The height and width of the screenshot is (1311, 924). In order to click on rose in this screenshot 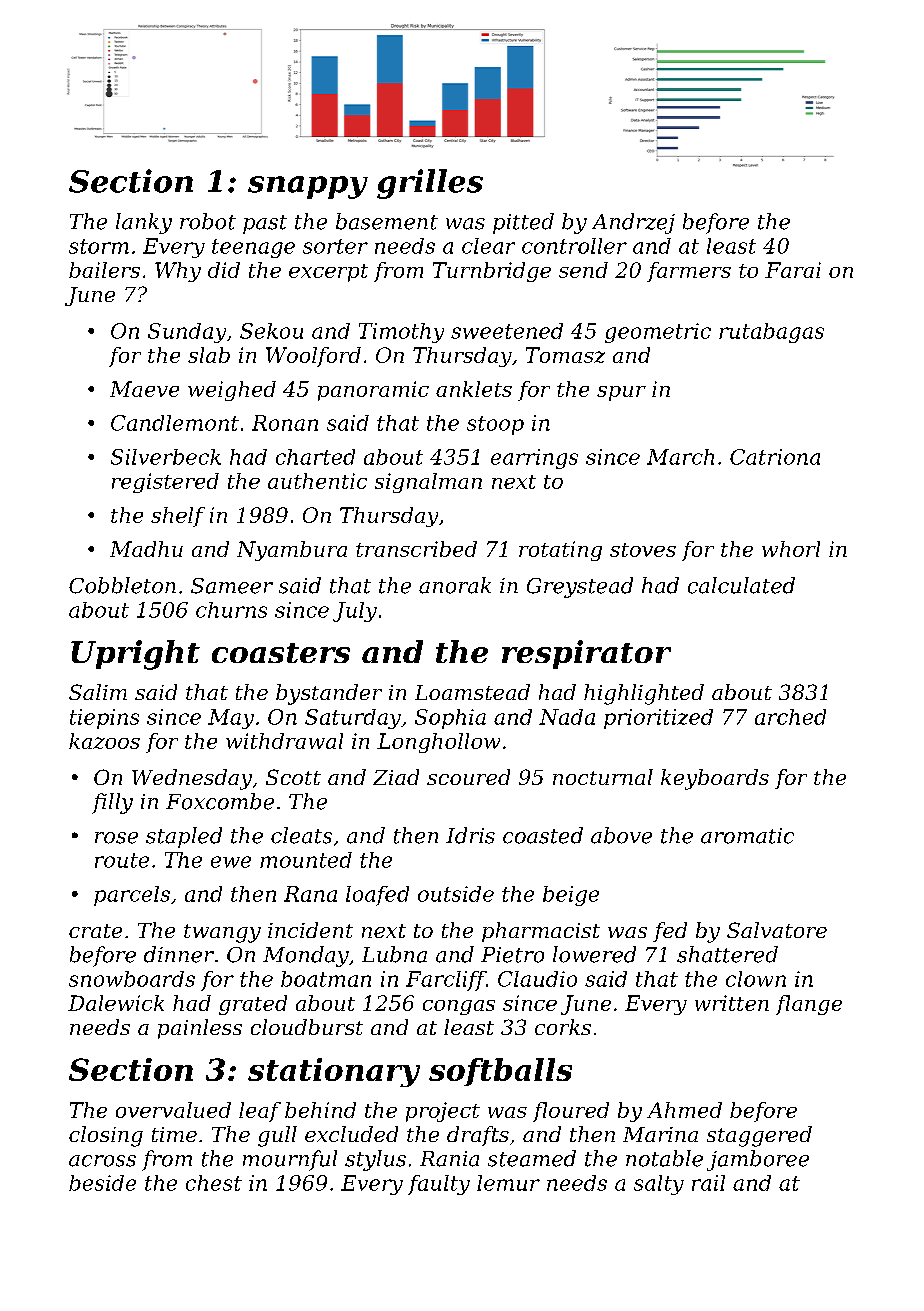, I will do `click(116, 838)`.
